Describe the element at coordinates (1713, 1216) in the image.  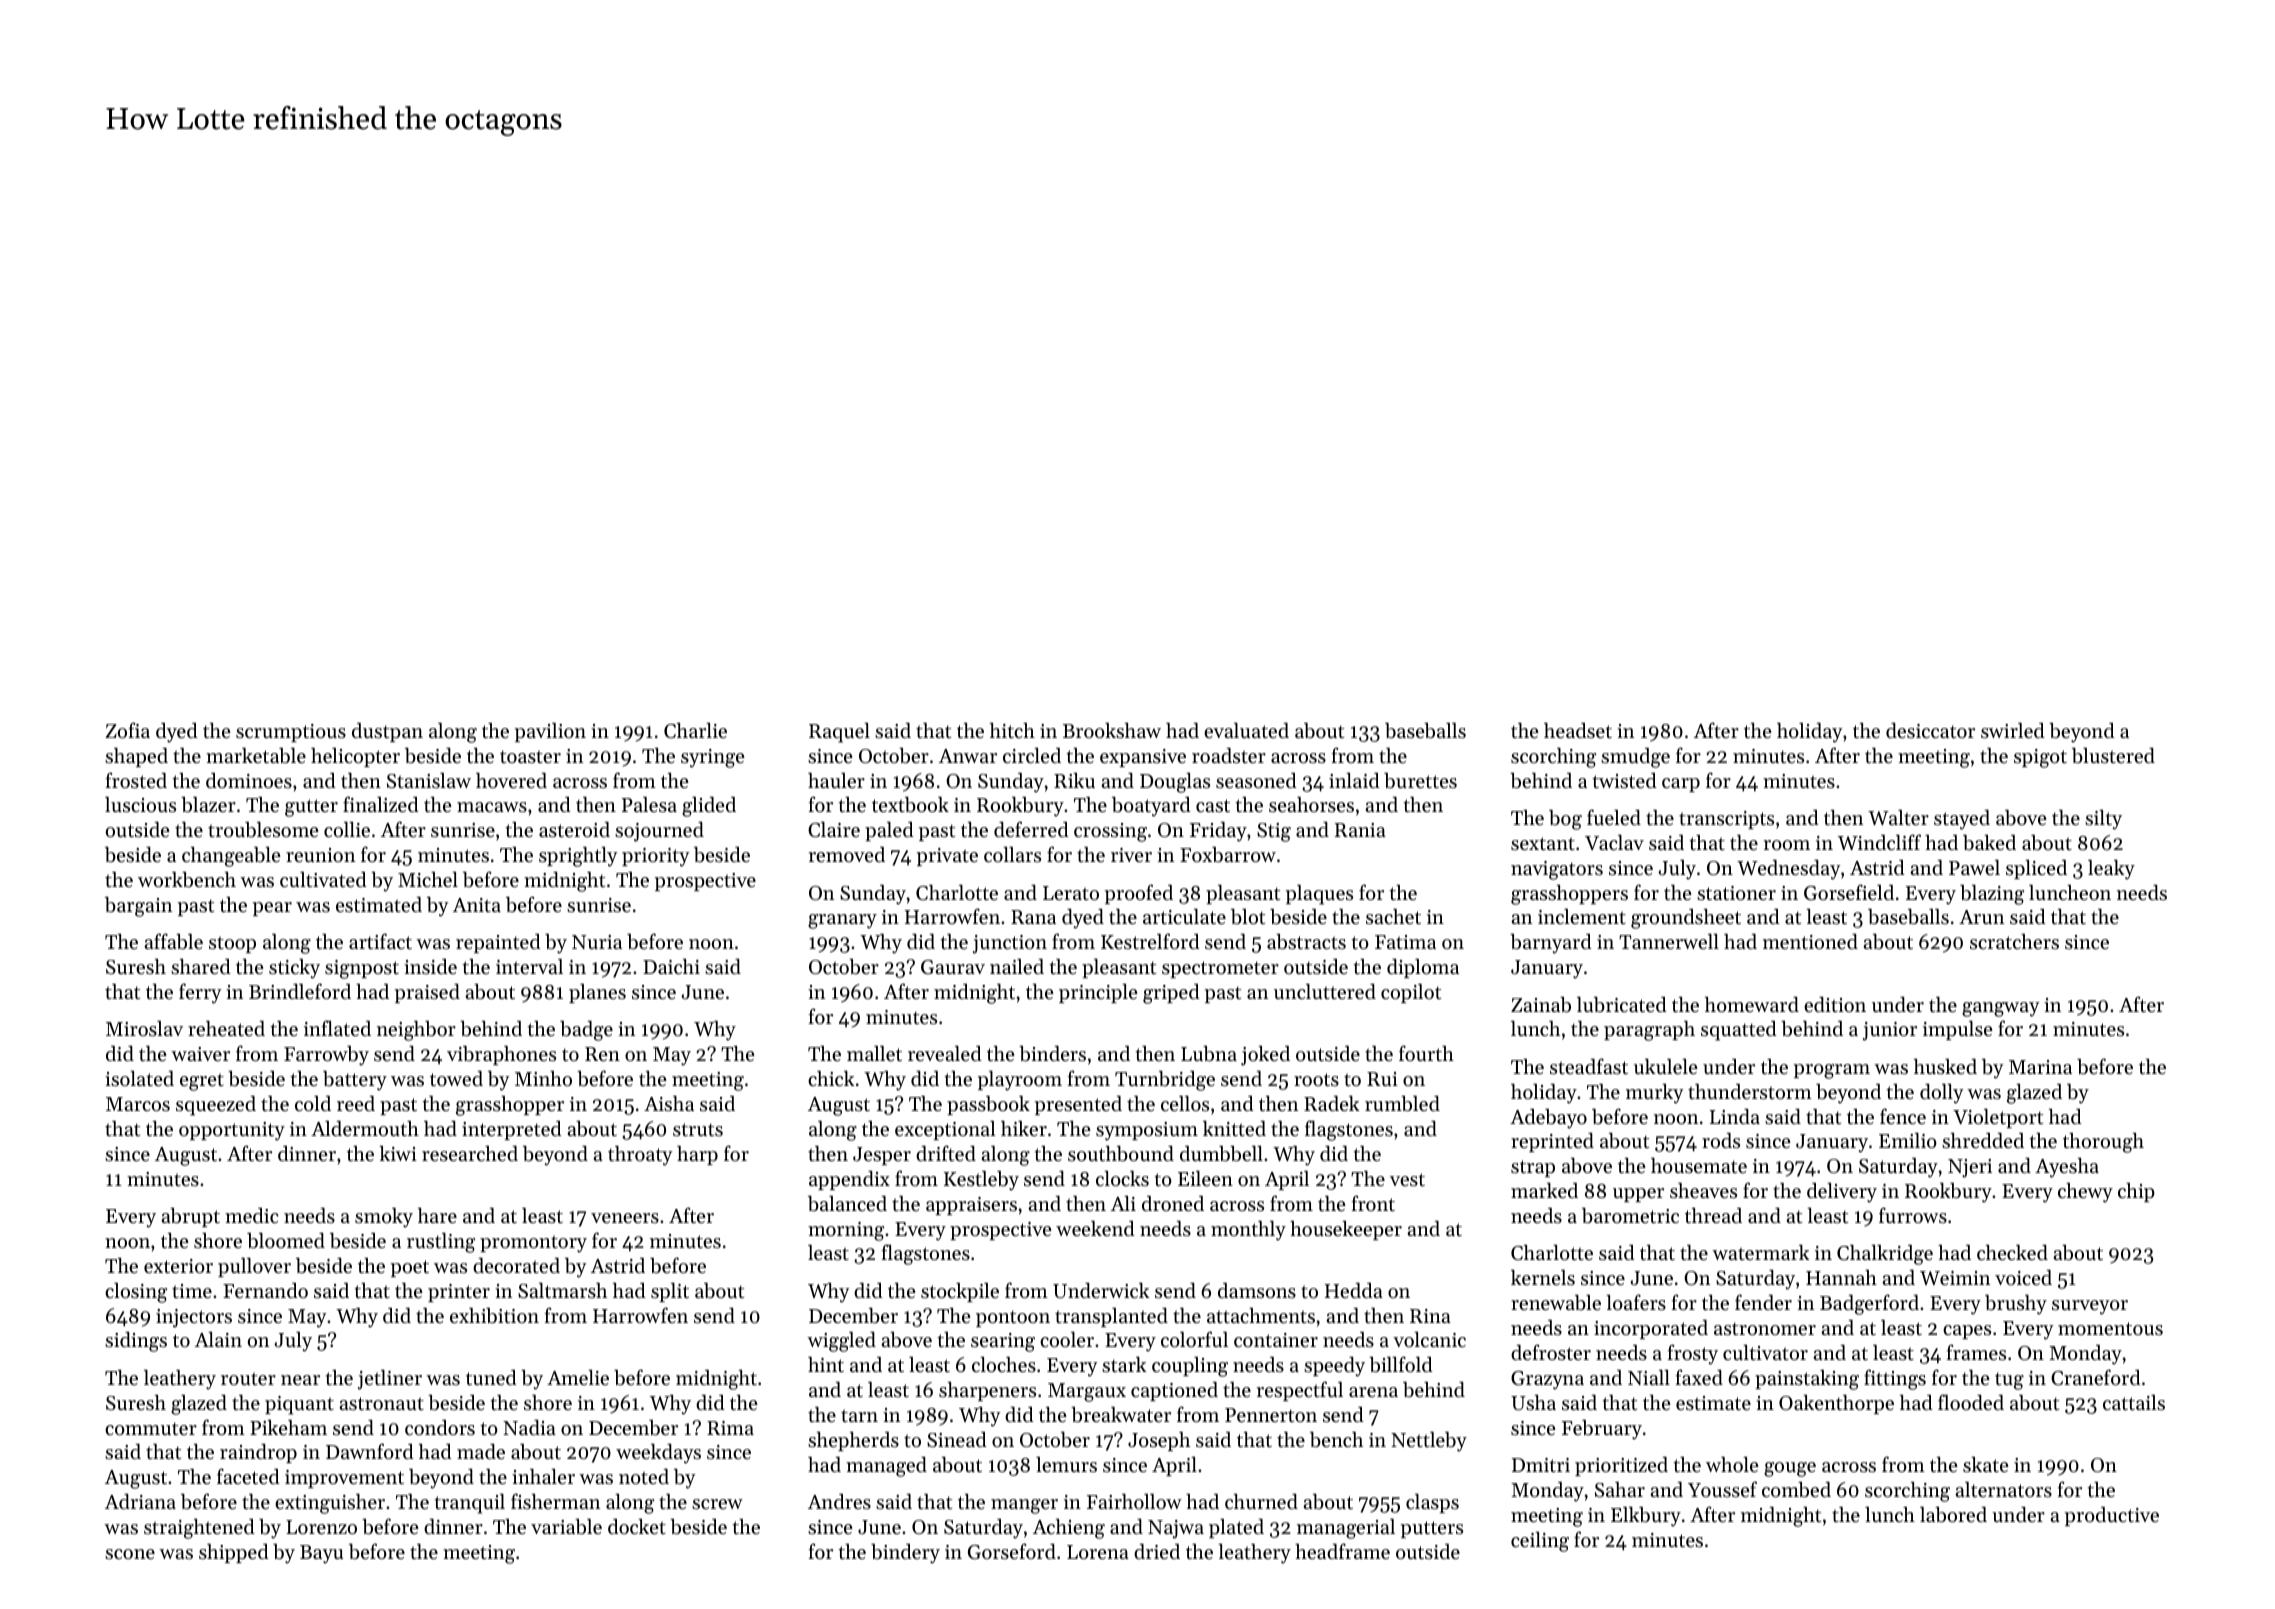
I see `thread` at that location.
